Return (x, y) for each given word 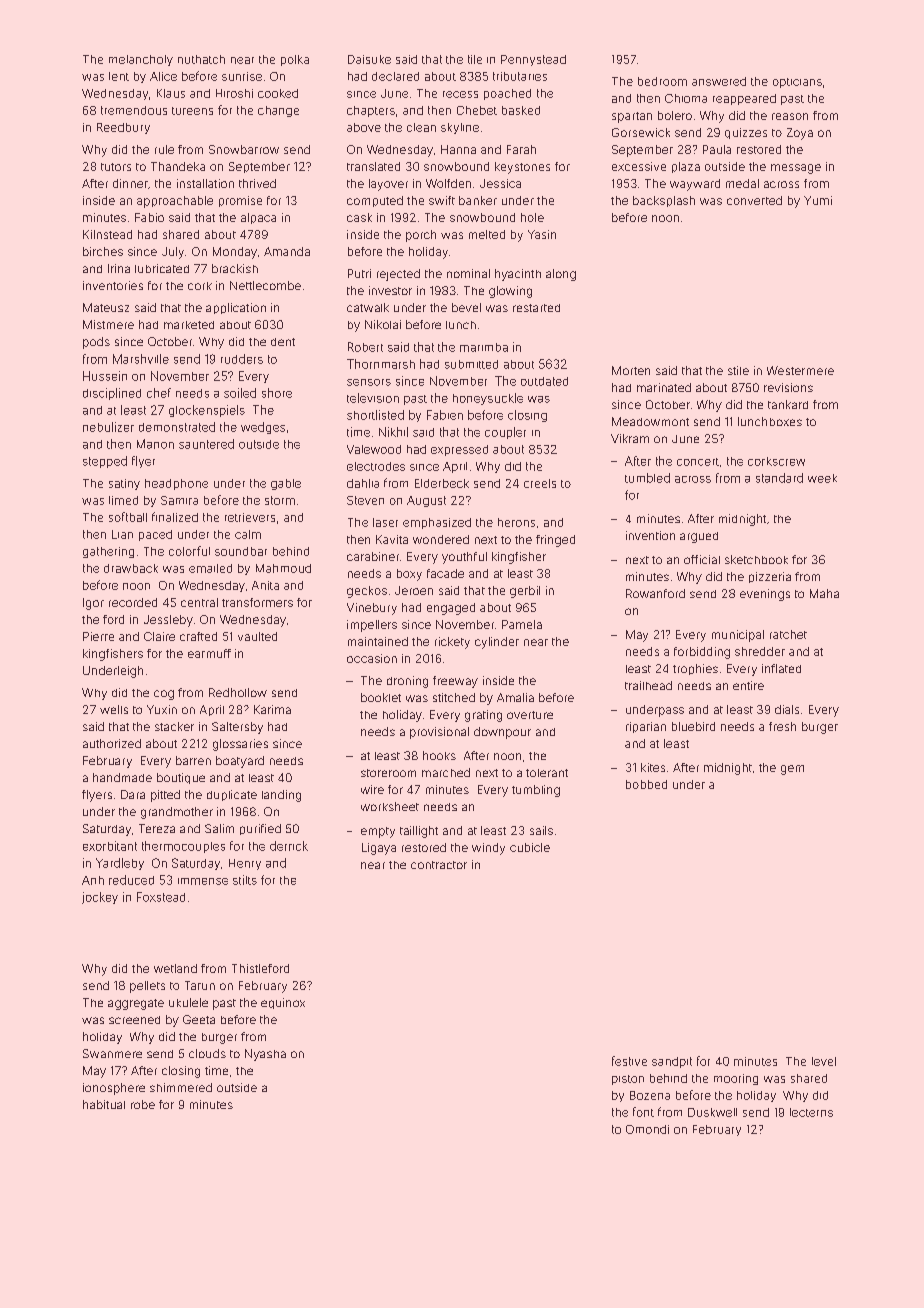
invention (650, 535)
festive (629, 1061)
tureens (192, 111)
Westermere (800, 370)
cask (359, 217)
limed (123, 500)
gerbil (525, 592)
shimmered (181, 1087)
